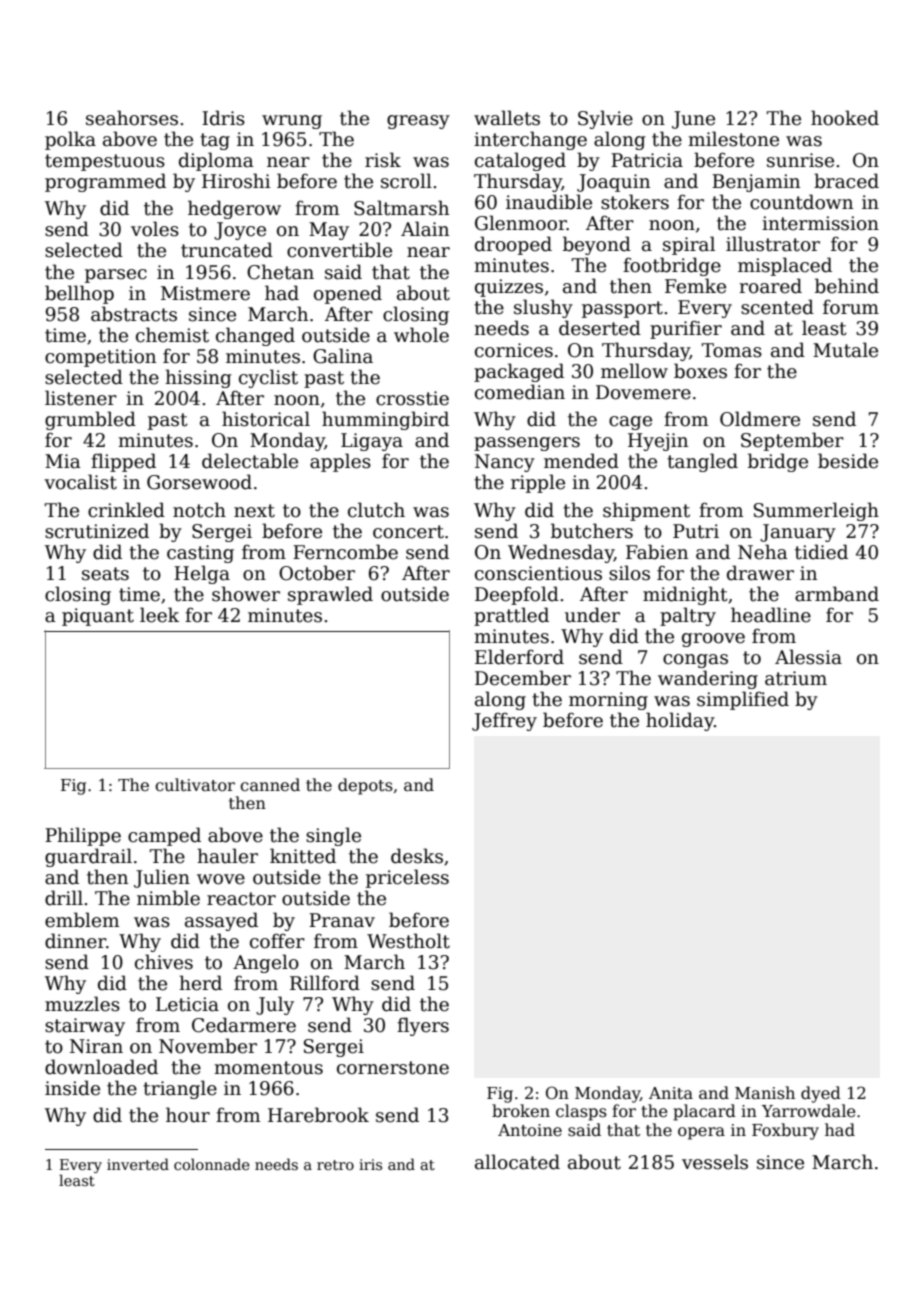  I want to click on hooked, so click(845, 118).
